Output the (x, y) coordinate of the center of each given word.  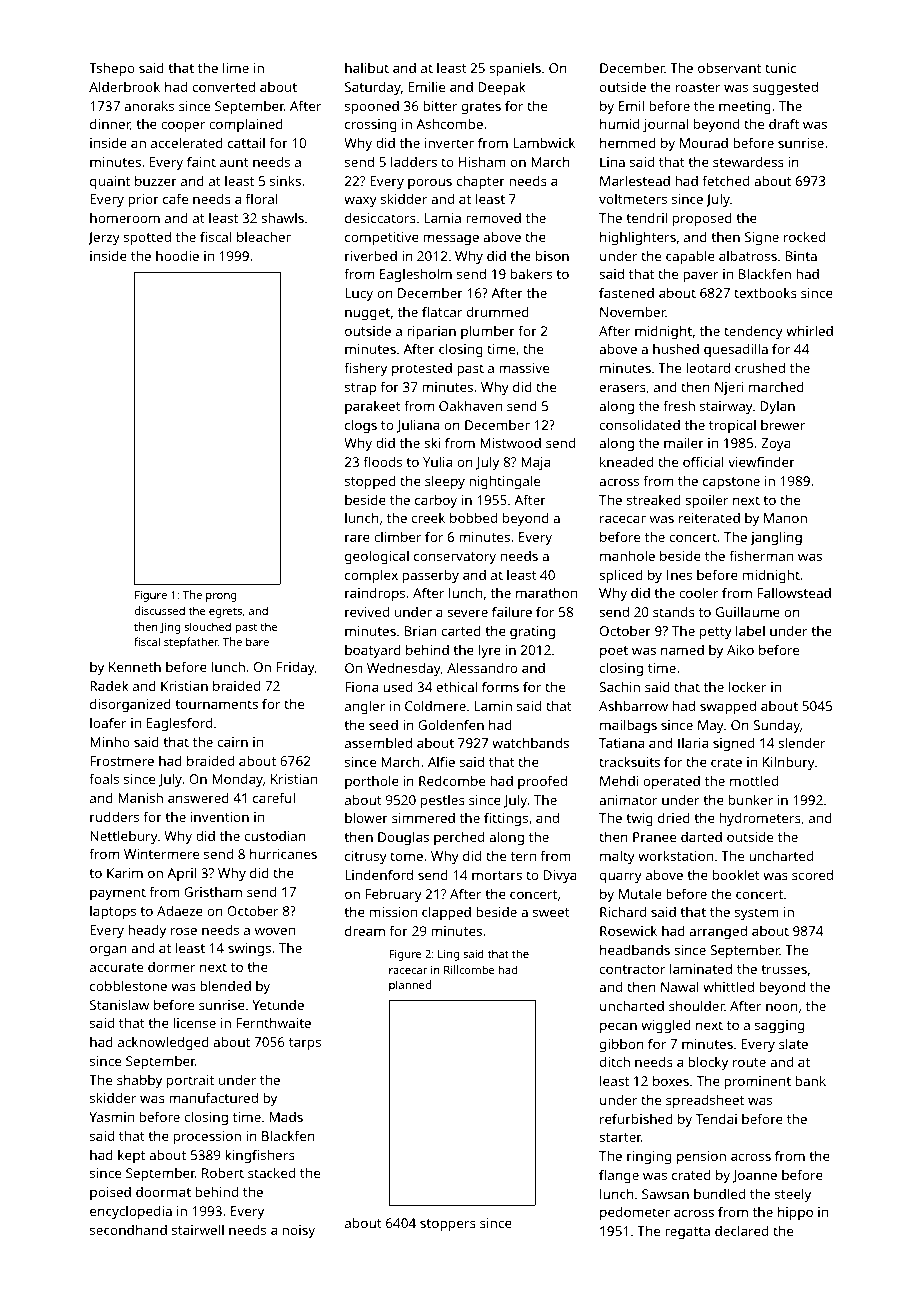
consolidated (640, 424)
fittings (506, 819)
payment (118, 894)
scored (812, 874)
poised (110, 1193)
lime (236, 67)
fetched (725, 180)
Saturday (373, 88)
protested (422, 369)
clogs (361, 426)
